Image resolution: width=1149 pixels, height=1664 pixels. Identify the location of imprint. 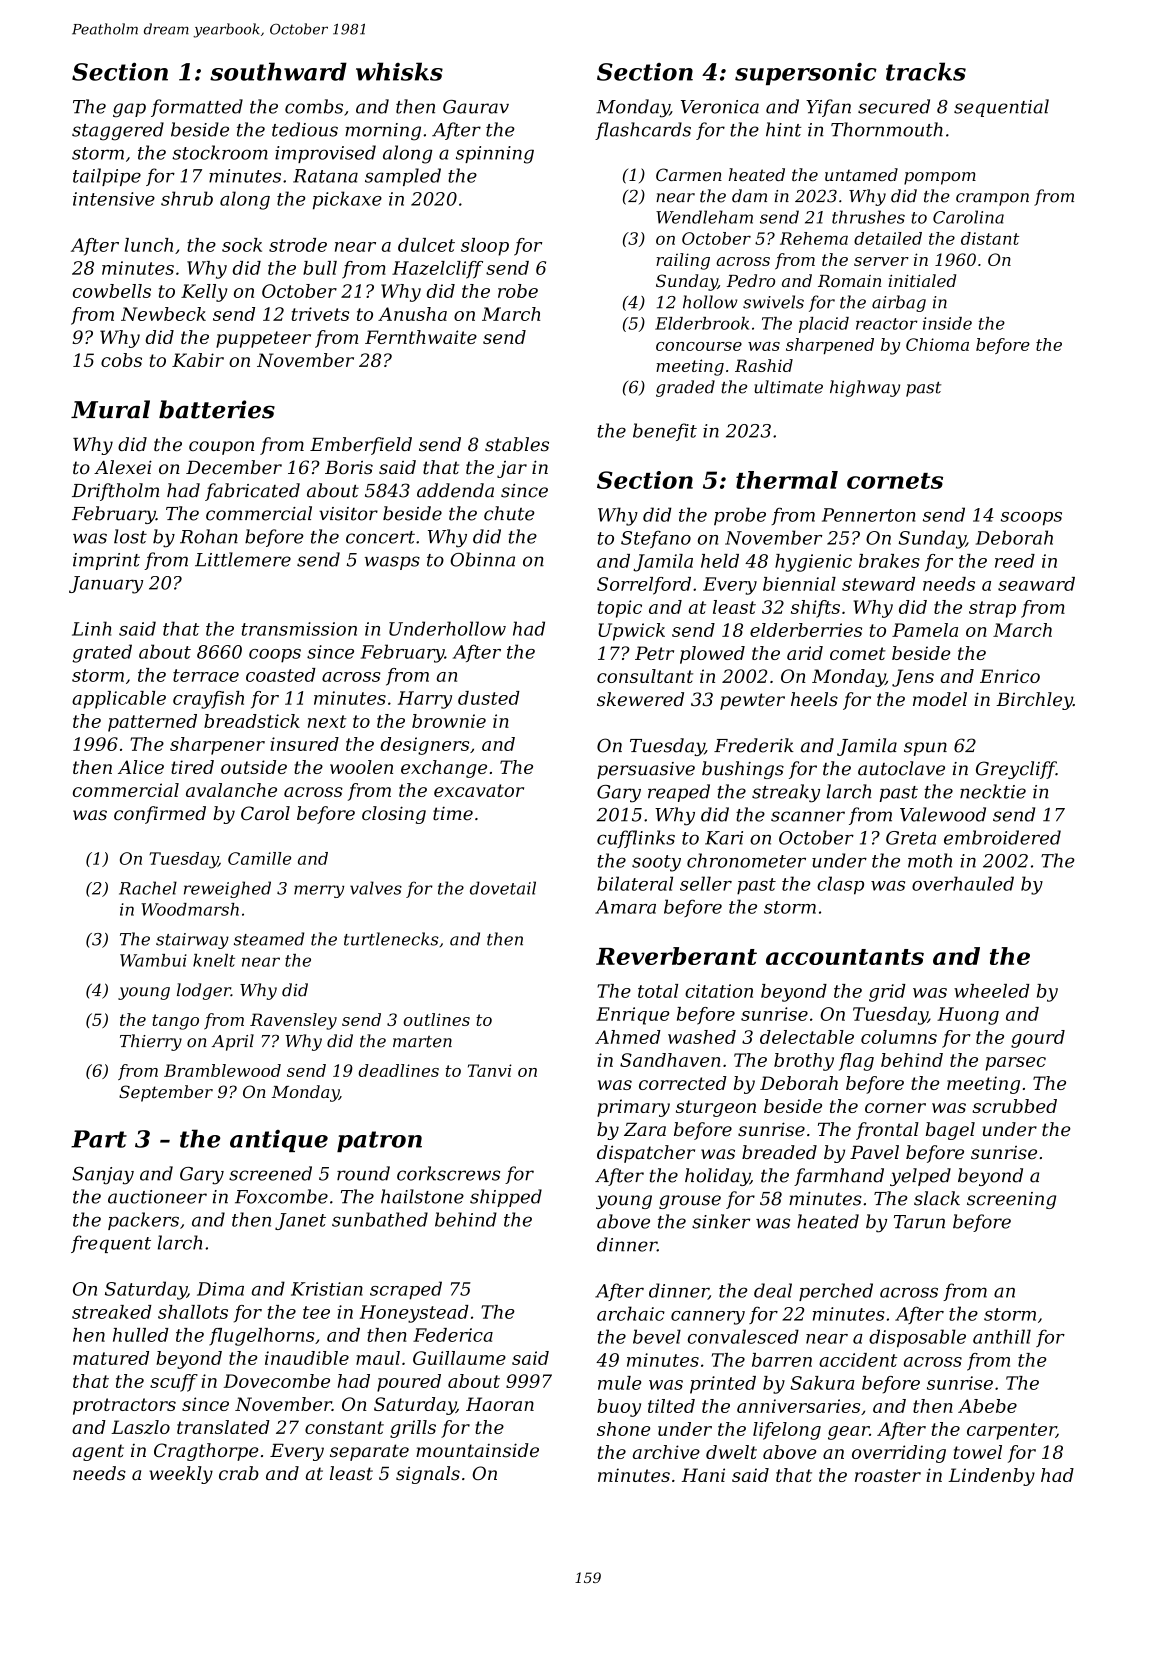
(106, 561).
